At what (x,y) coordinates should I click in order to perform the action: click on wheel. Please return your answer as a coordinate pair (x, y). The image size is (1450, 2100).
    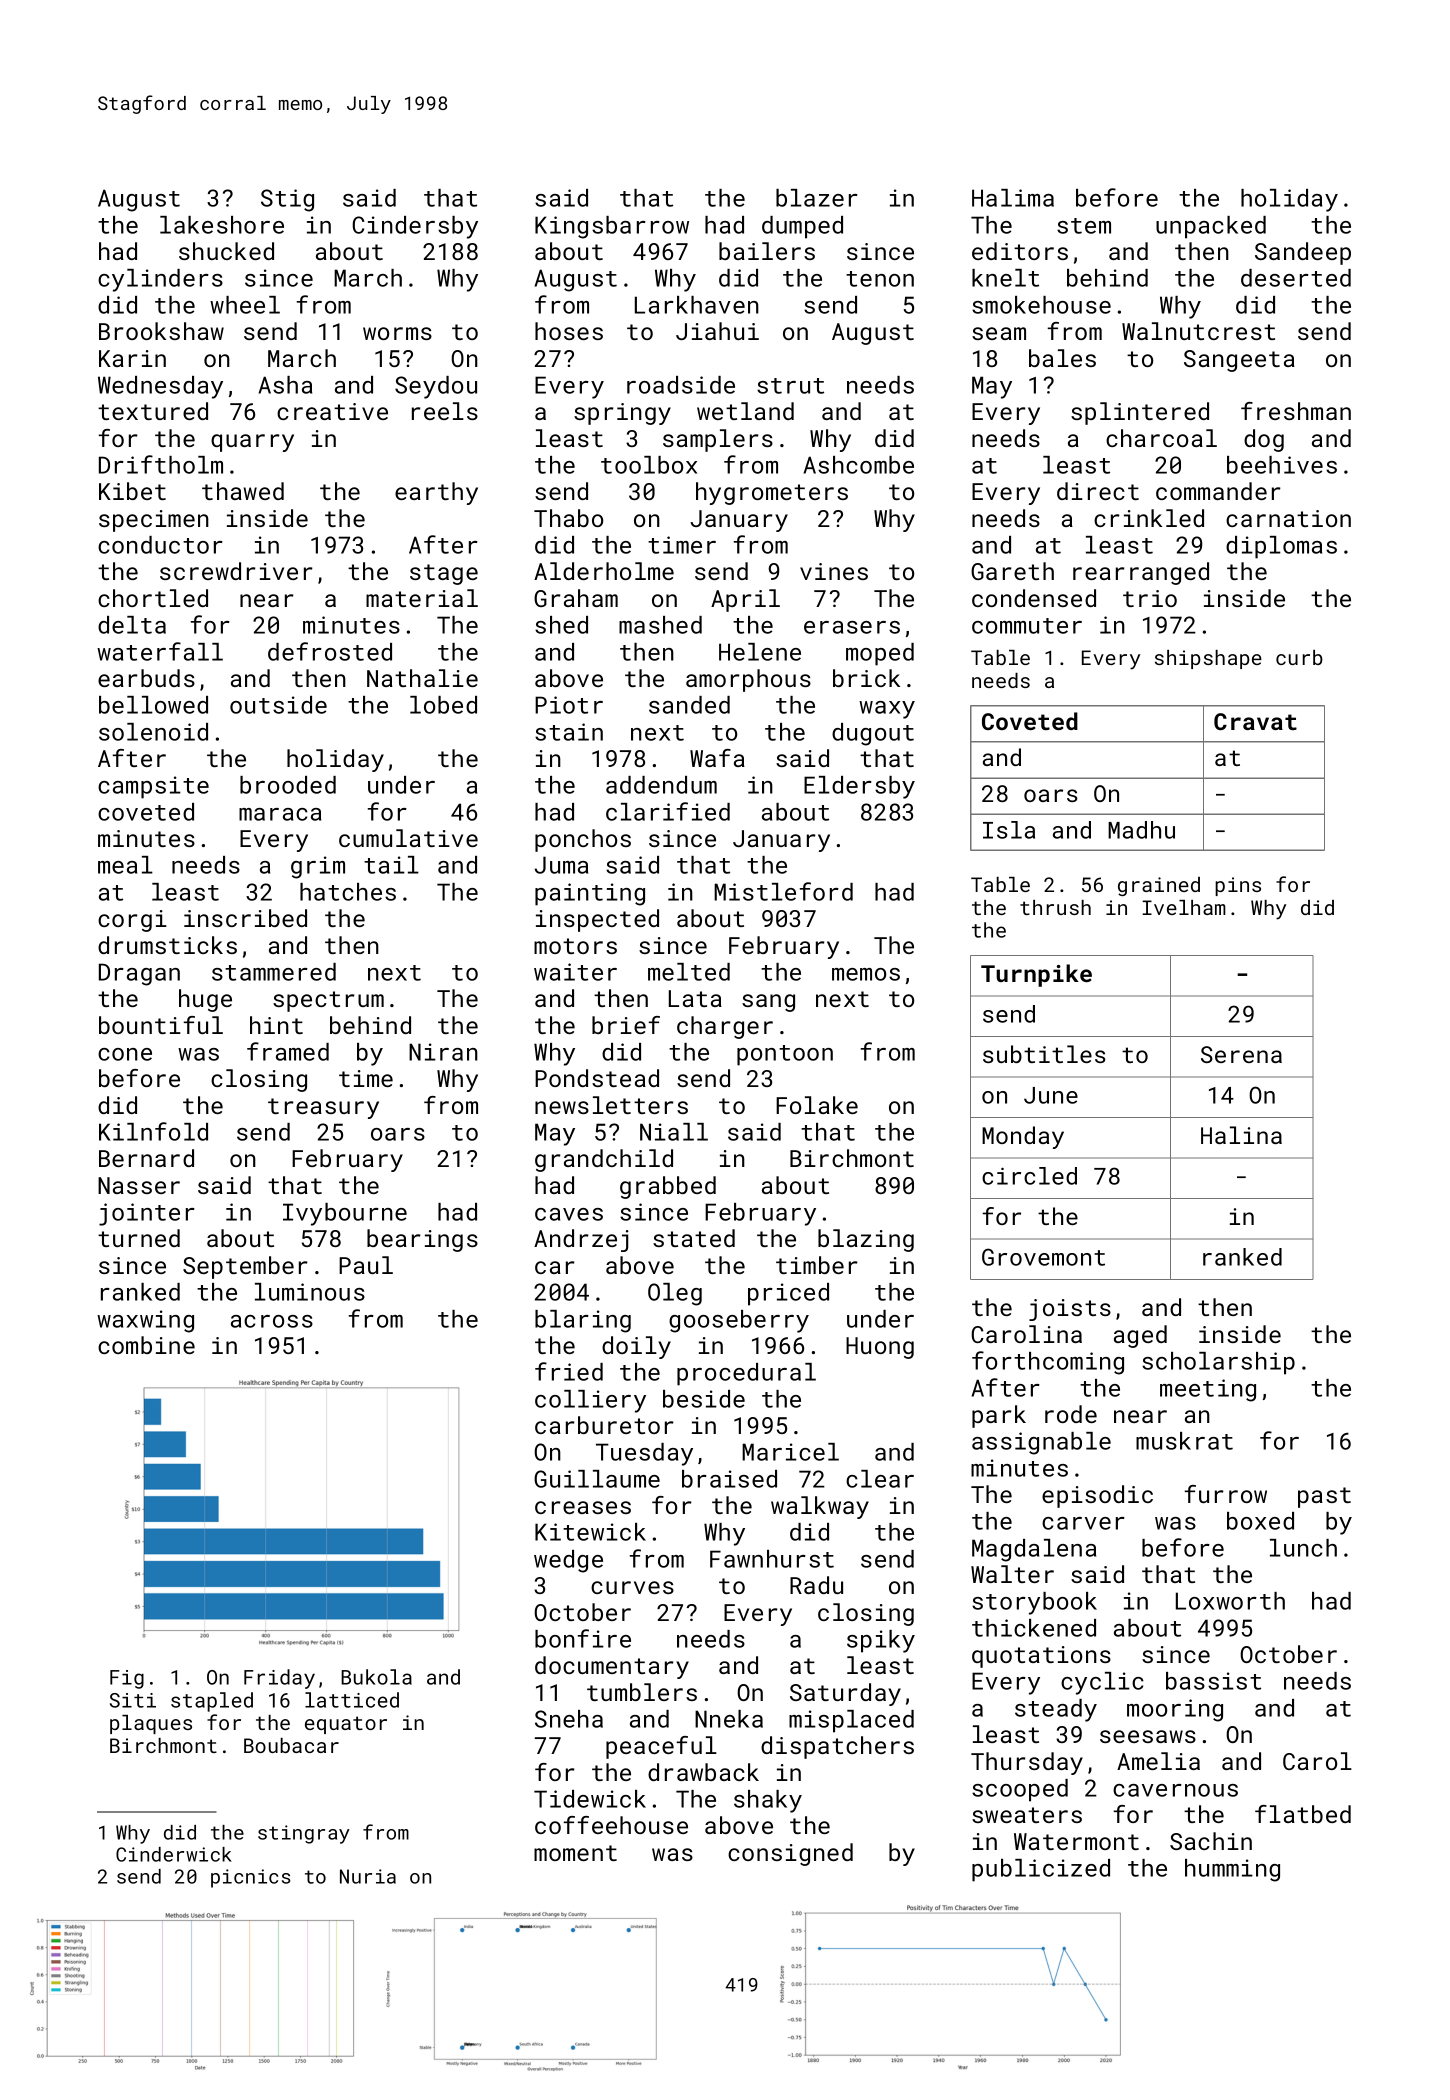
    Looking at the image, I should click on (245, 305).
